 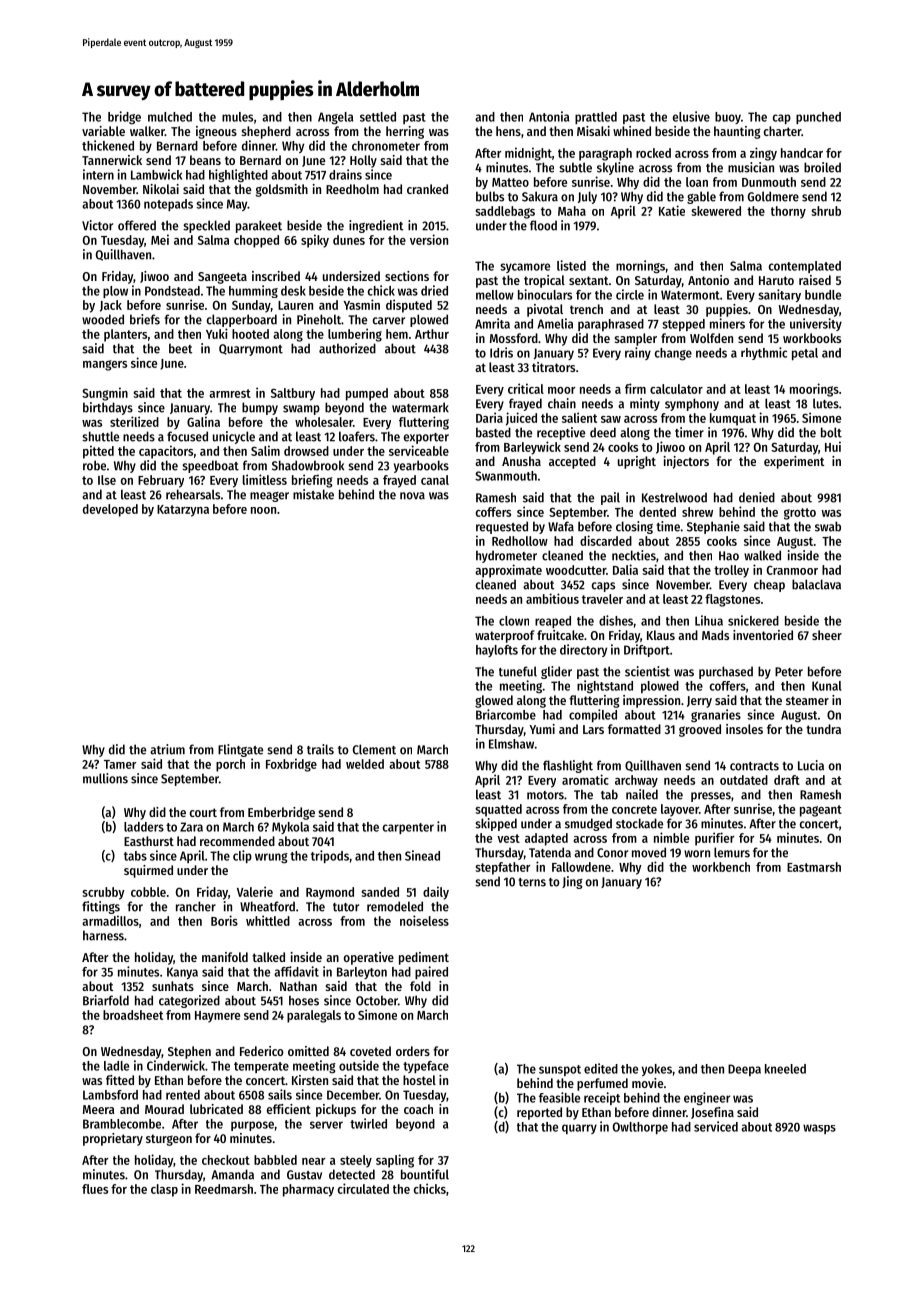 I want to click on bolt, so click(x=831, y=432).
